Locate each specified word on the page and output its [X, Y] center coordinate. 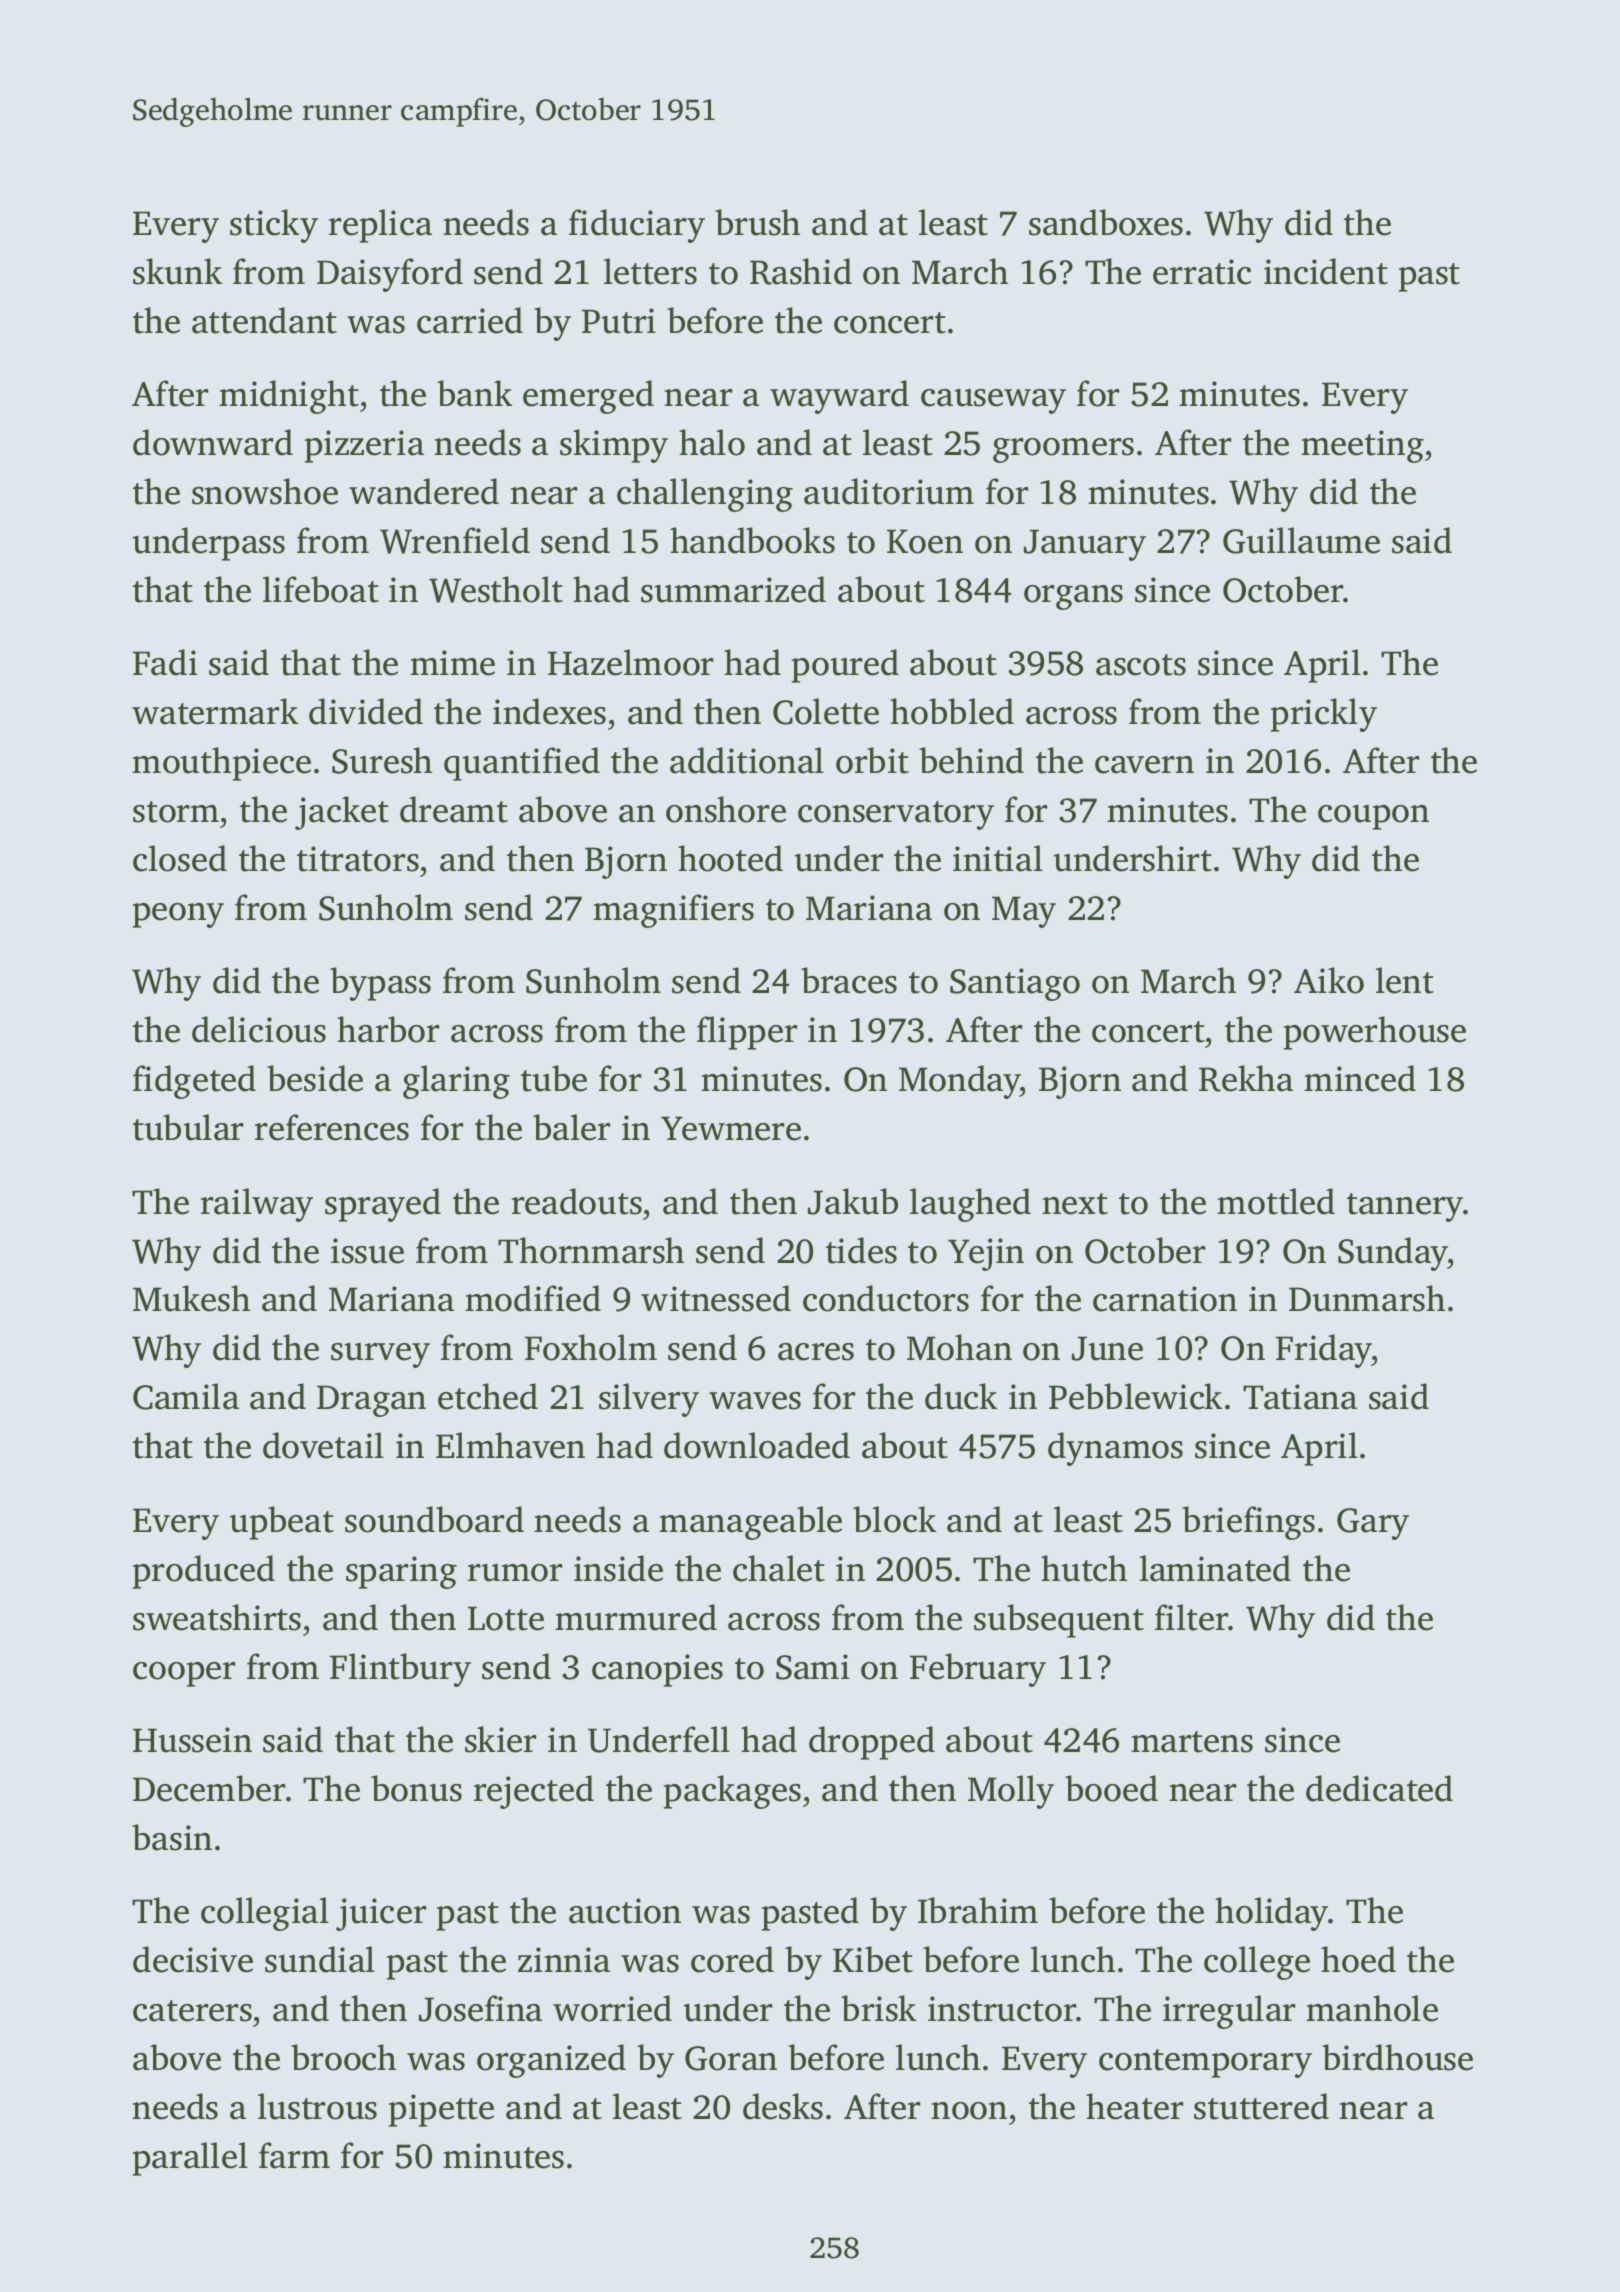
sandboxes [1106, 222]
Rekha [1246, 1078]
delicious [259, 1029]
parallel [190, 2159]
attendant [264, 320]
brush [757, 222]
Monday [960, 1082]
